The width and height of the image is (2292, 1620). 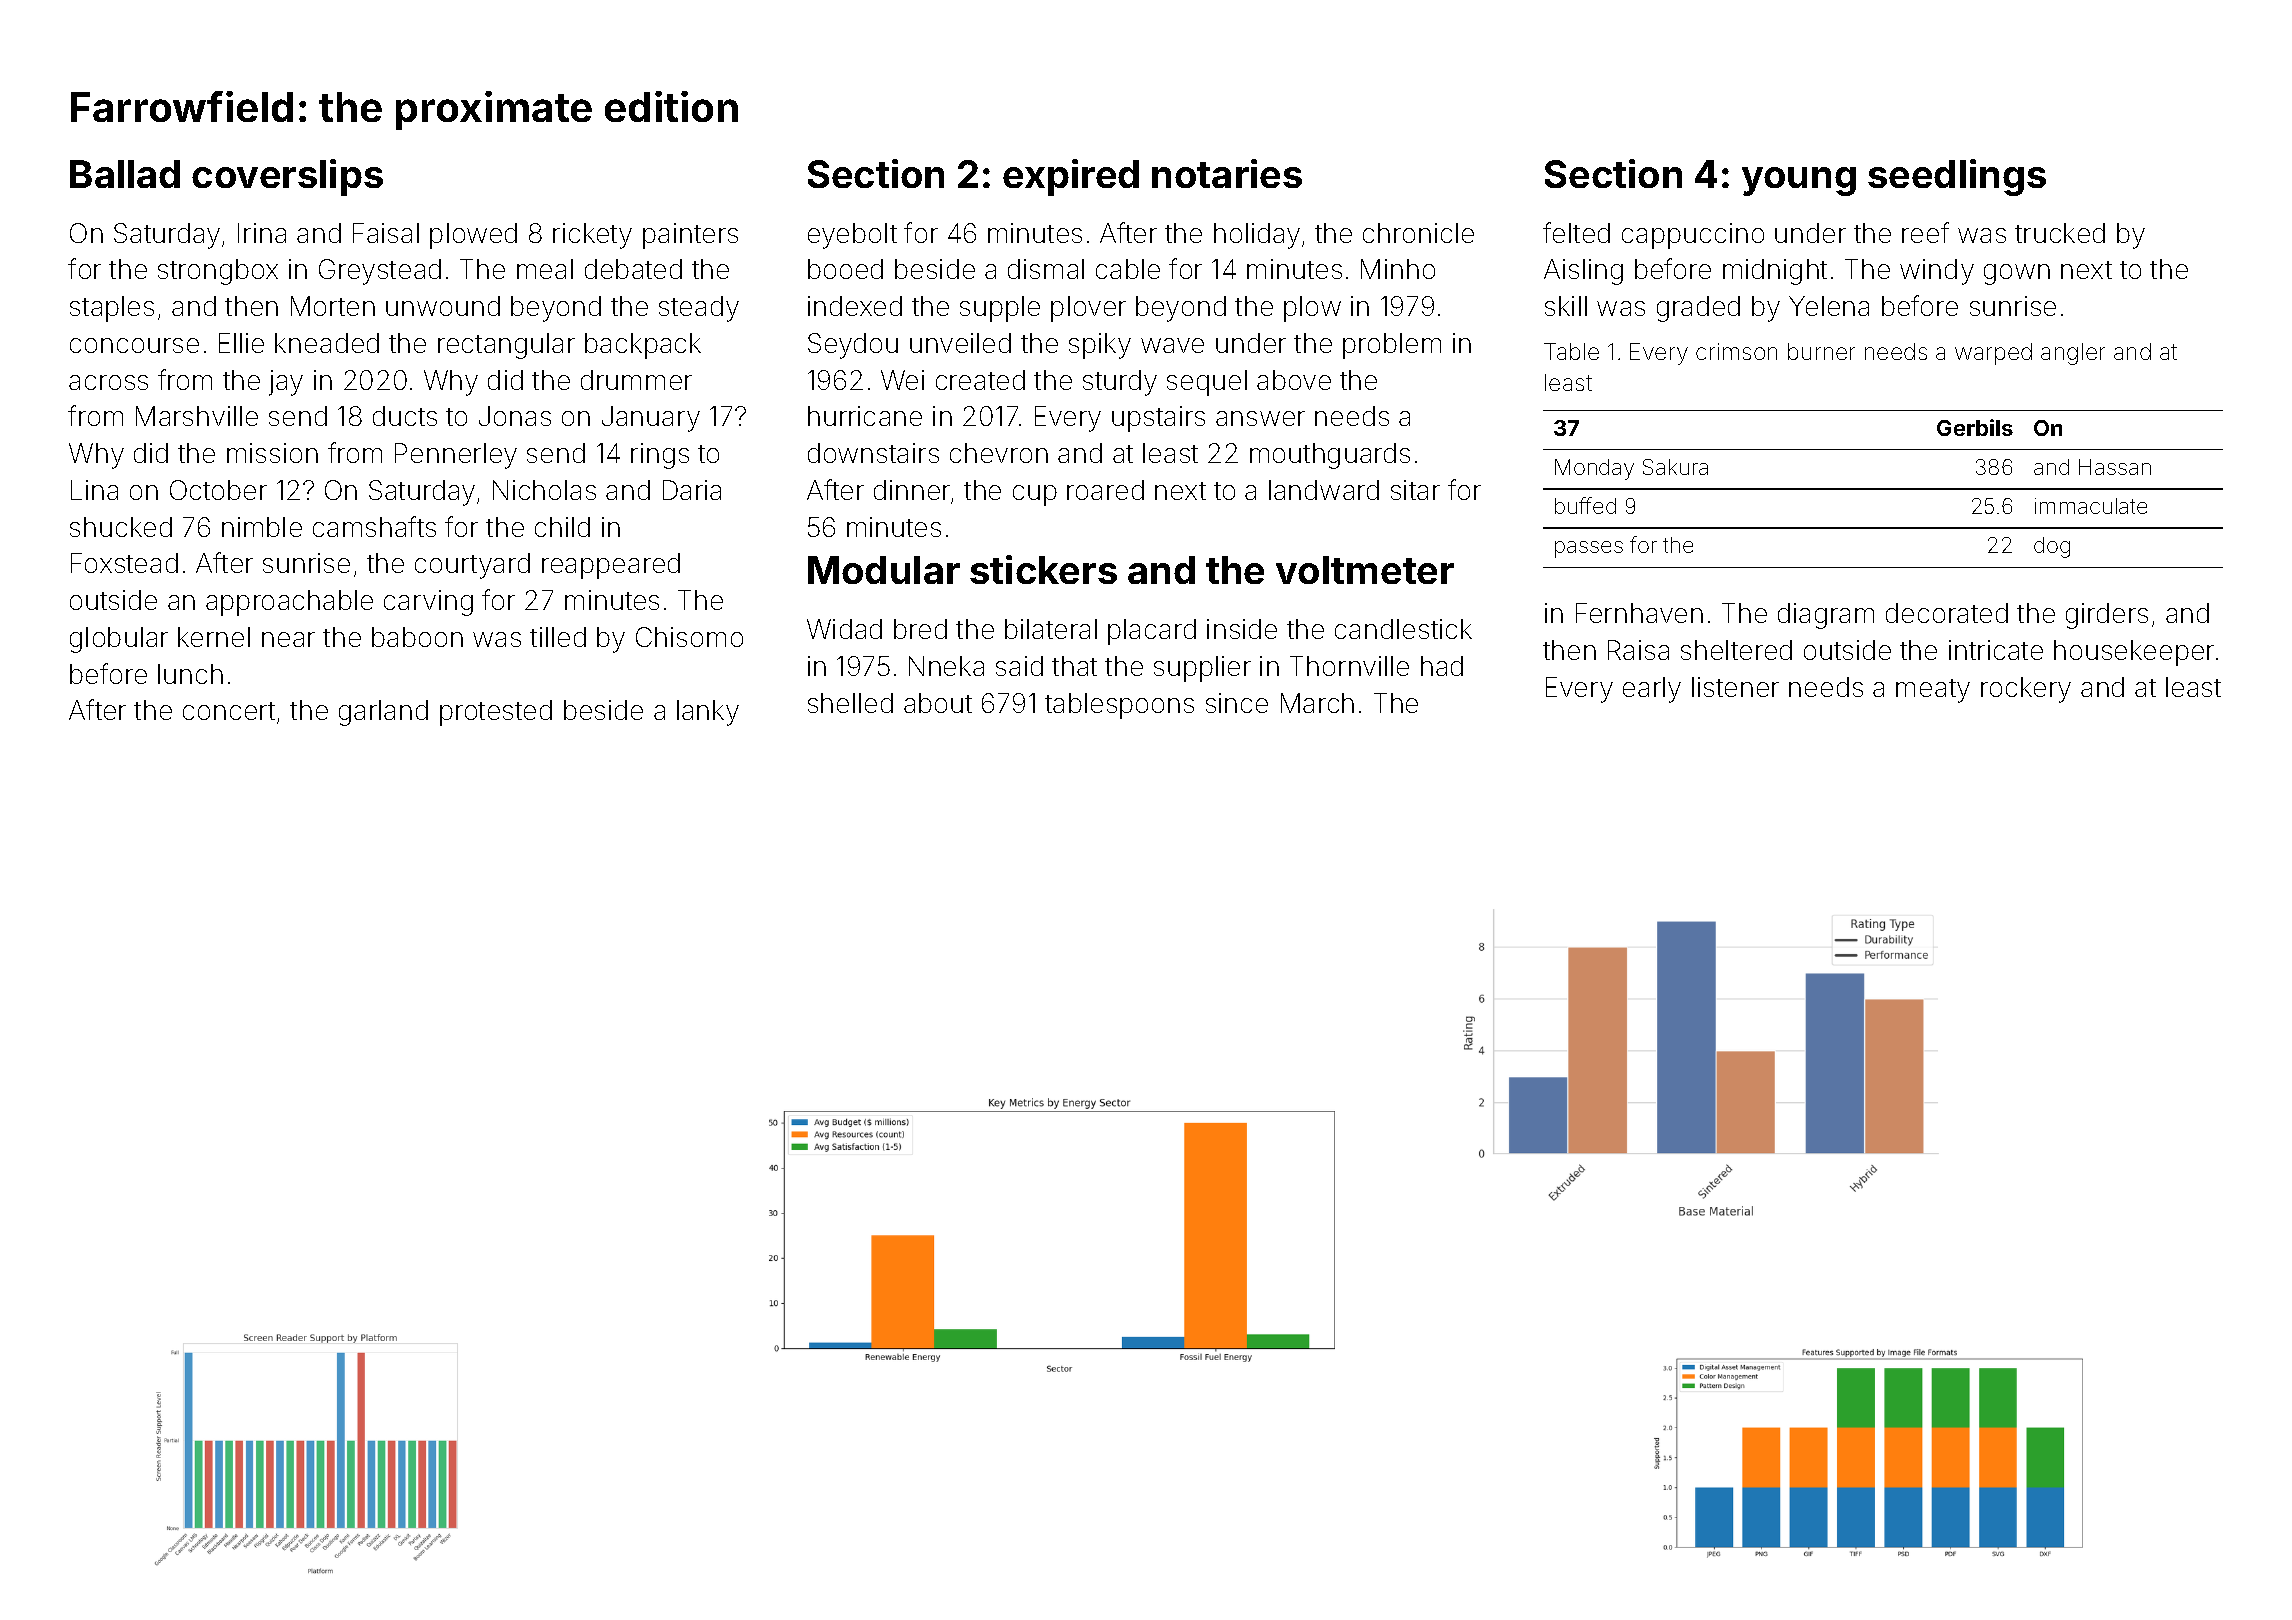 What do you see at coordinates (1975, 427) in the image?
I see `Gerbils` at bounding box center [1975, 427].
